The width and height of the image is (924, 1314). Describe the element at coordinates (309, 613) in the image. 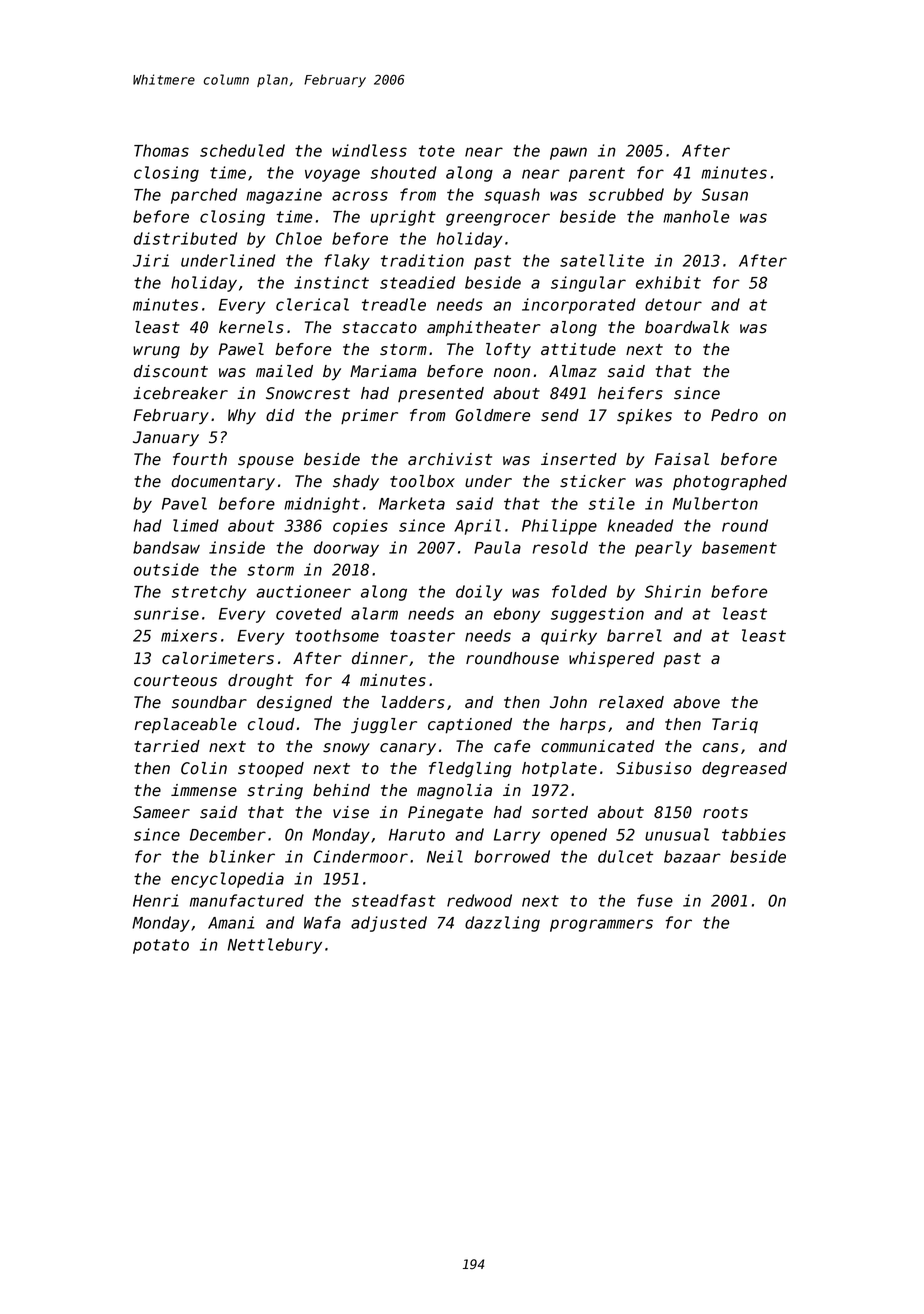

I see `coveted` at that location.
